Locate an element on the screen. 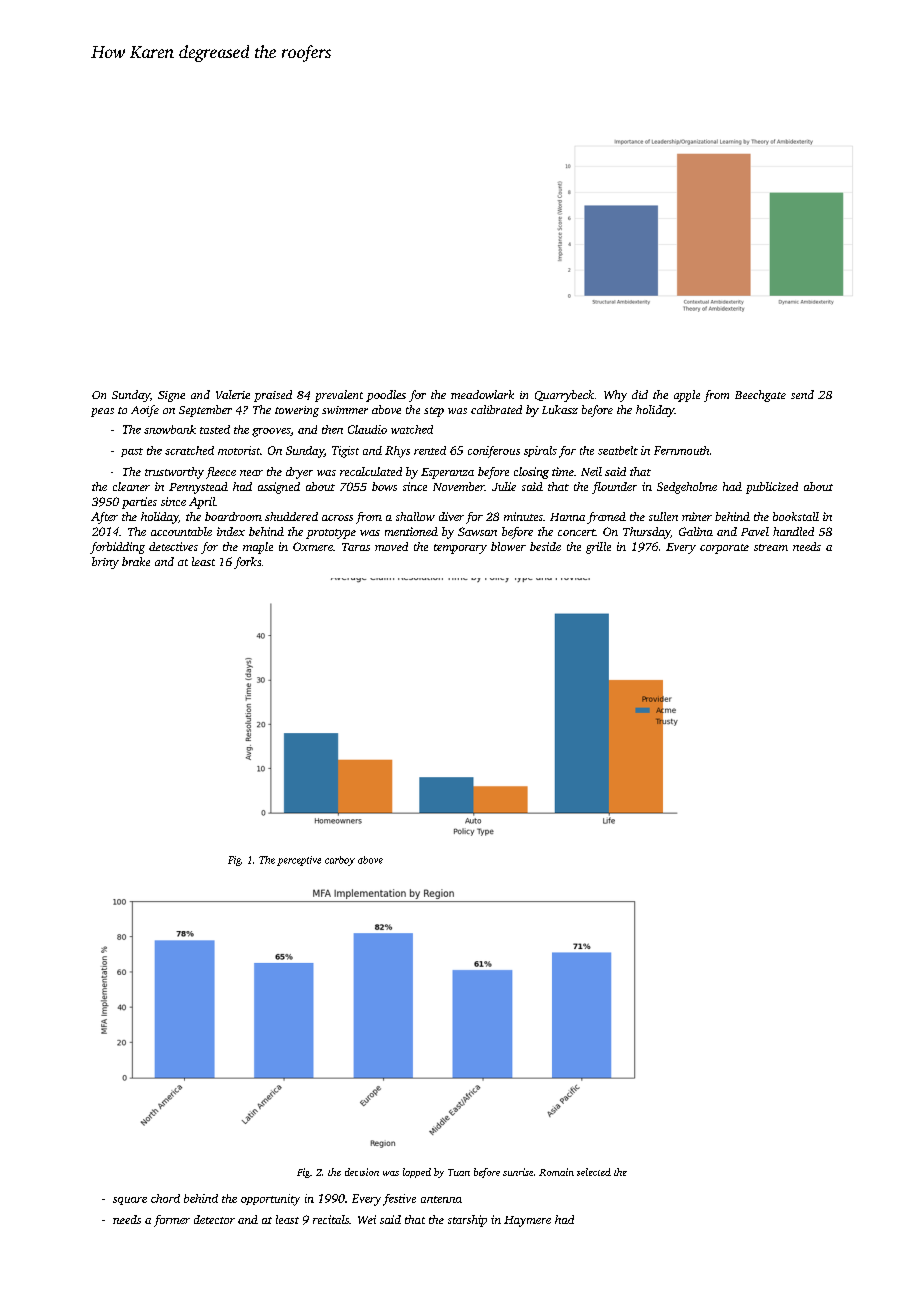 This screenshot has width=924, height=1308. stream is located at coordinates (771, 547).
